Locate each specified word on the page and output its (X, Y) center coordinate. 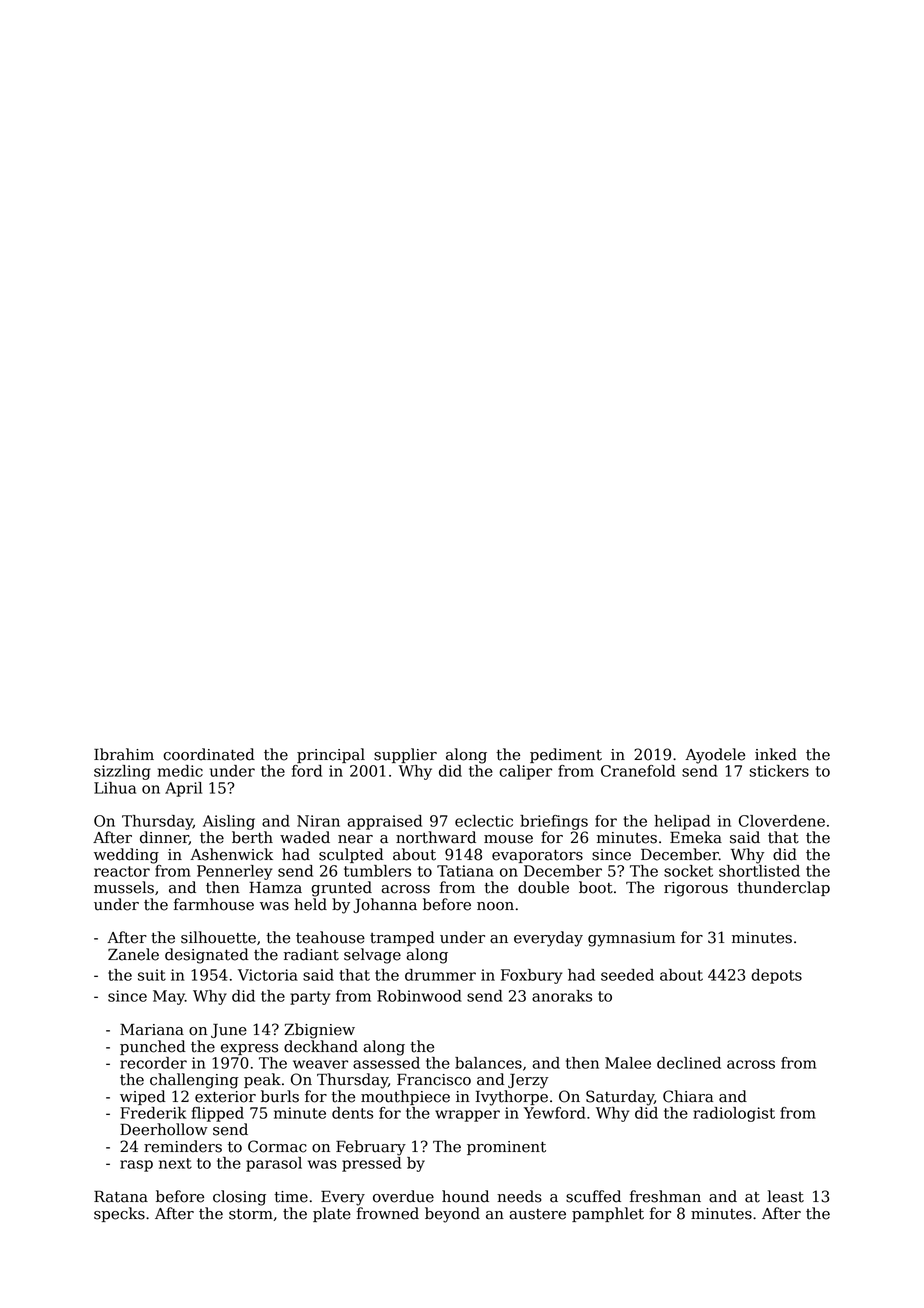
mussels (124, 887)
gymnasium (631, 939)
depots (776, 976)
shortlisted (759, 871)
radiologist (734, 1114)
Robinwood (419, 996)
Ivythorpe (512, 1098)
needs (519, 1196)
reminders (183, 1146)
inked (776, 754)
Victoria (268, 975)
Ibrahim (124, 754)
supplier (405, 755)
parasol (274, 1164)
